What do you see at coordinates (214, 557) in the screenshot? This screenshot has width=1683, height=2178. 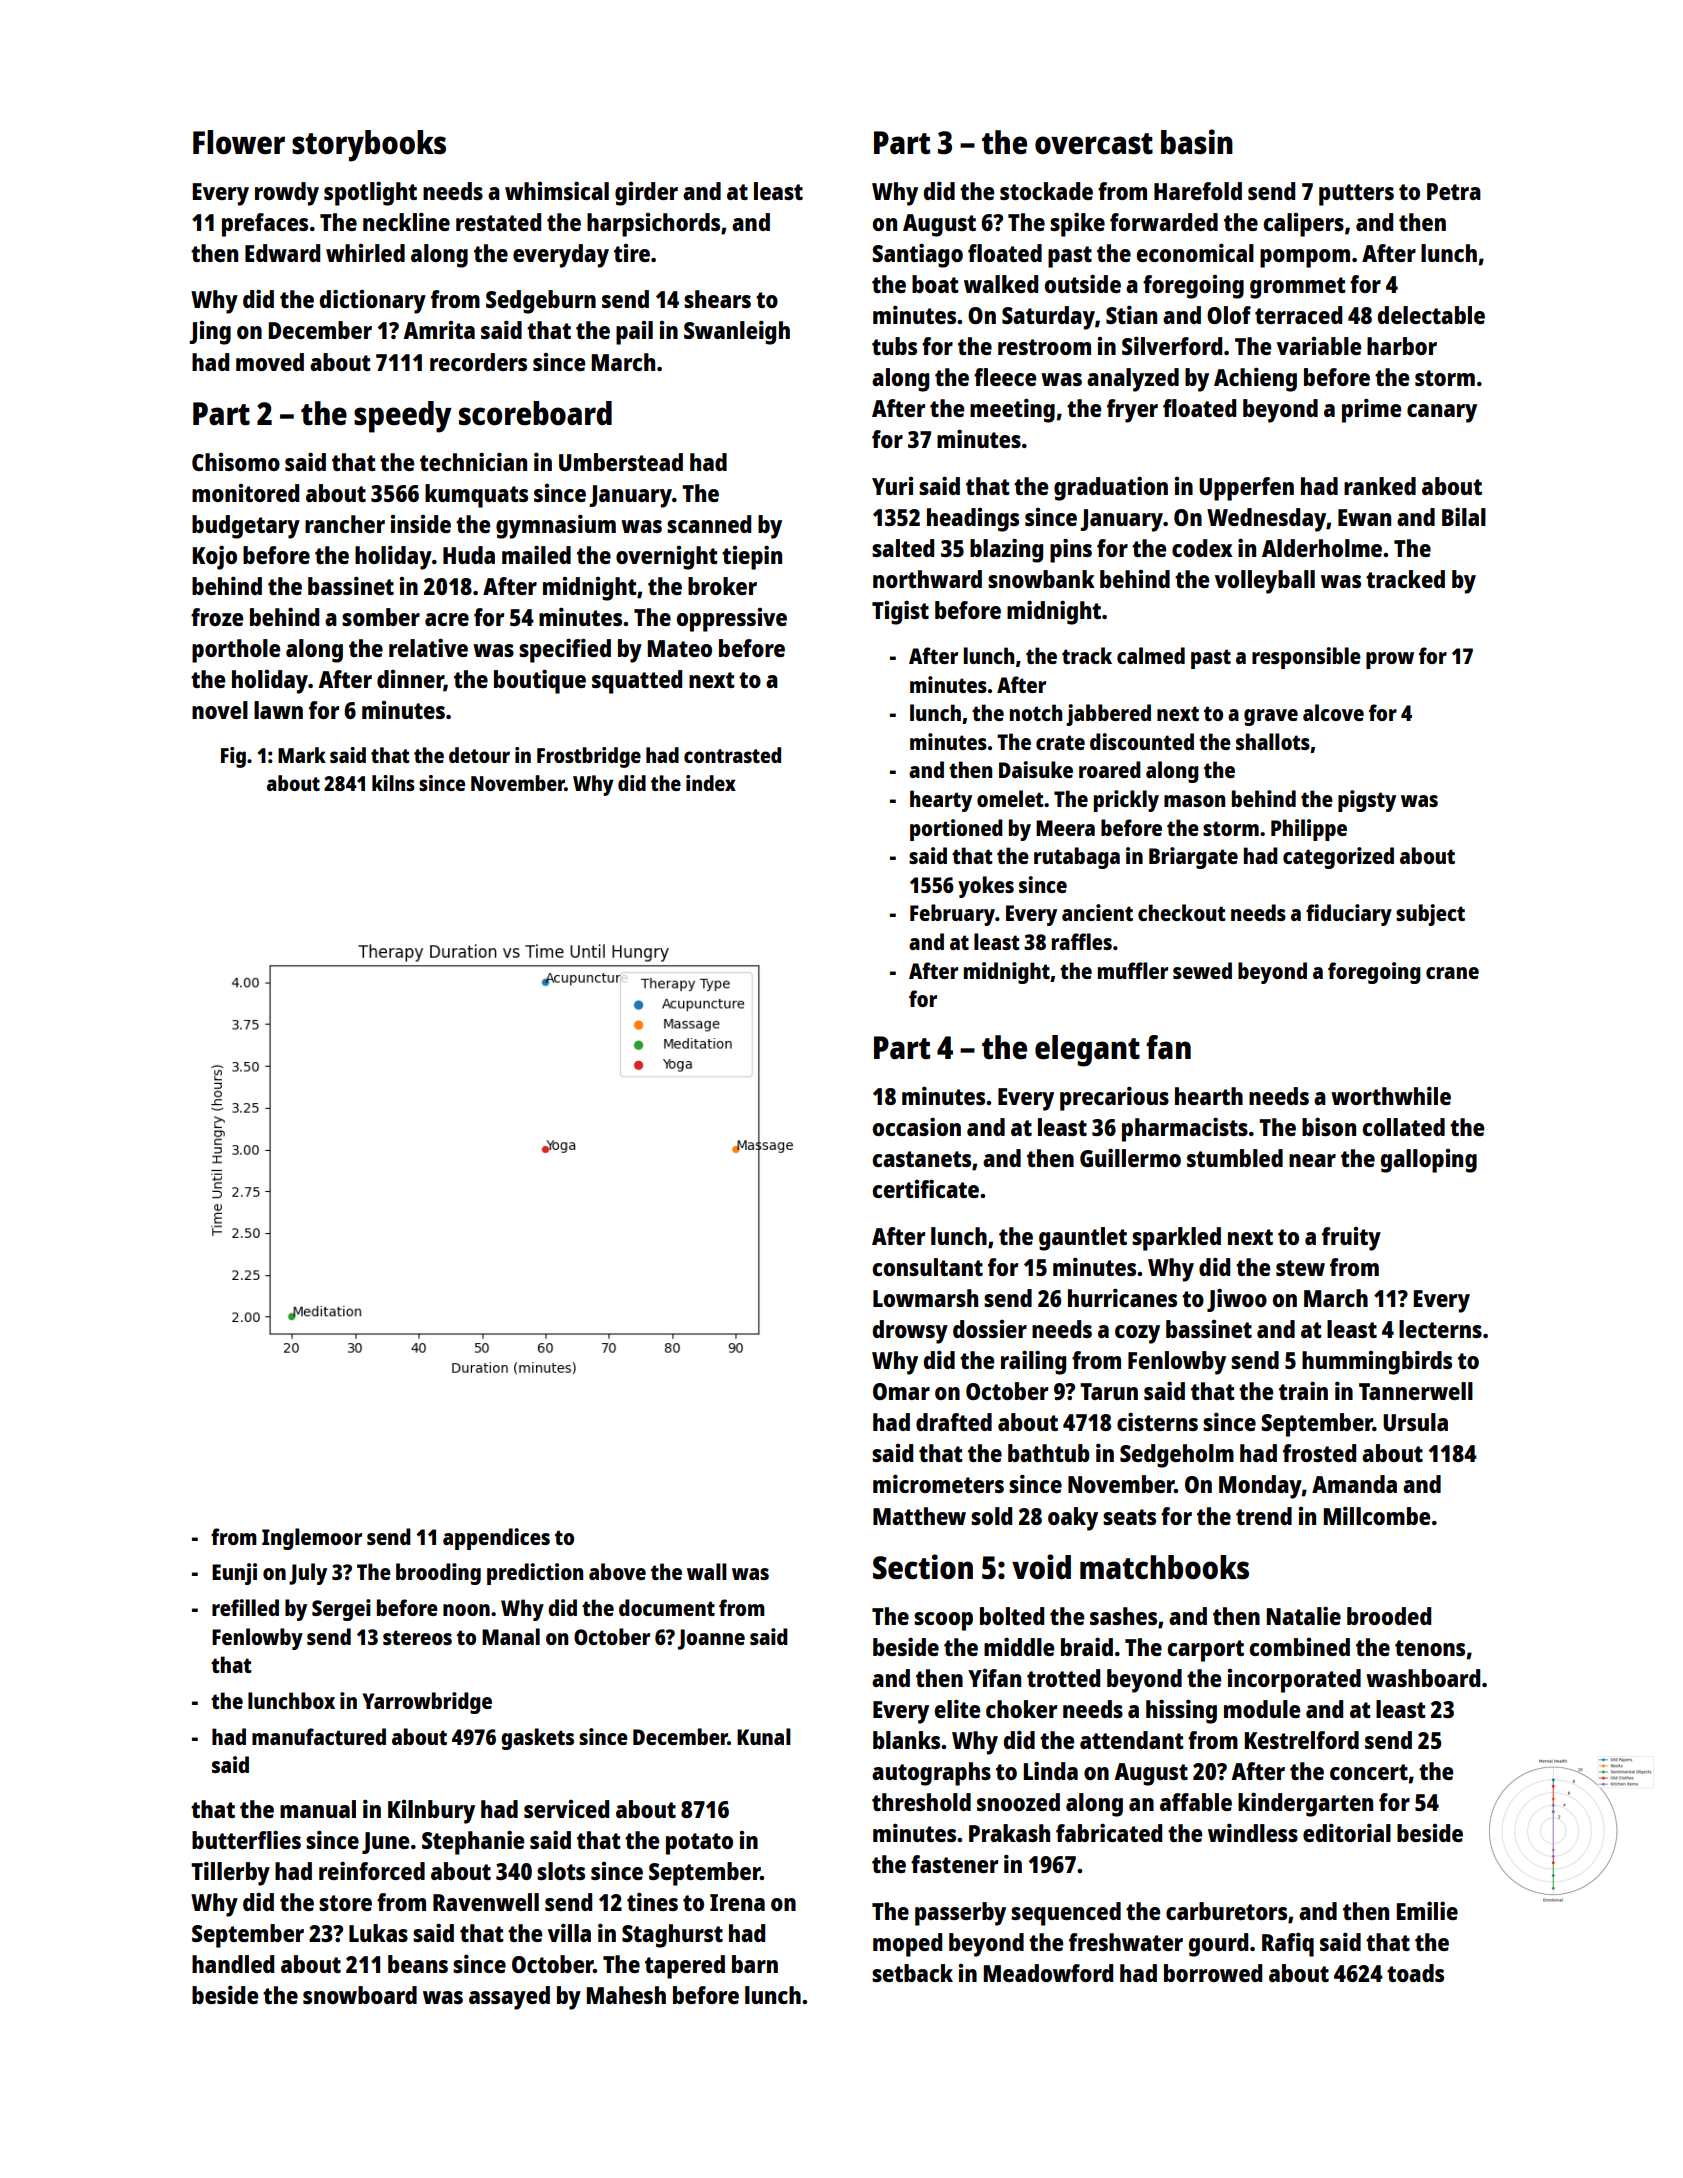 I see `Kojo` at bounding box center [214, 557].
